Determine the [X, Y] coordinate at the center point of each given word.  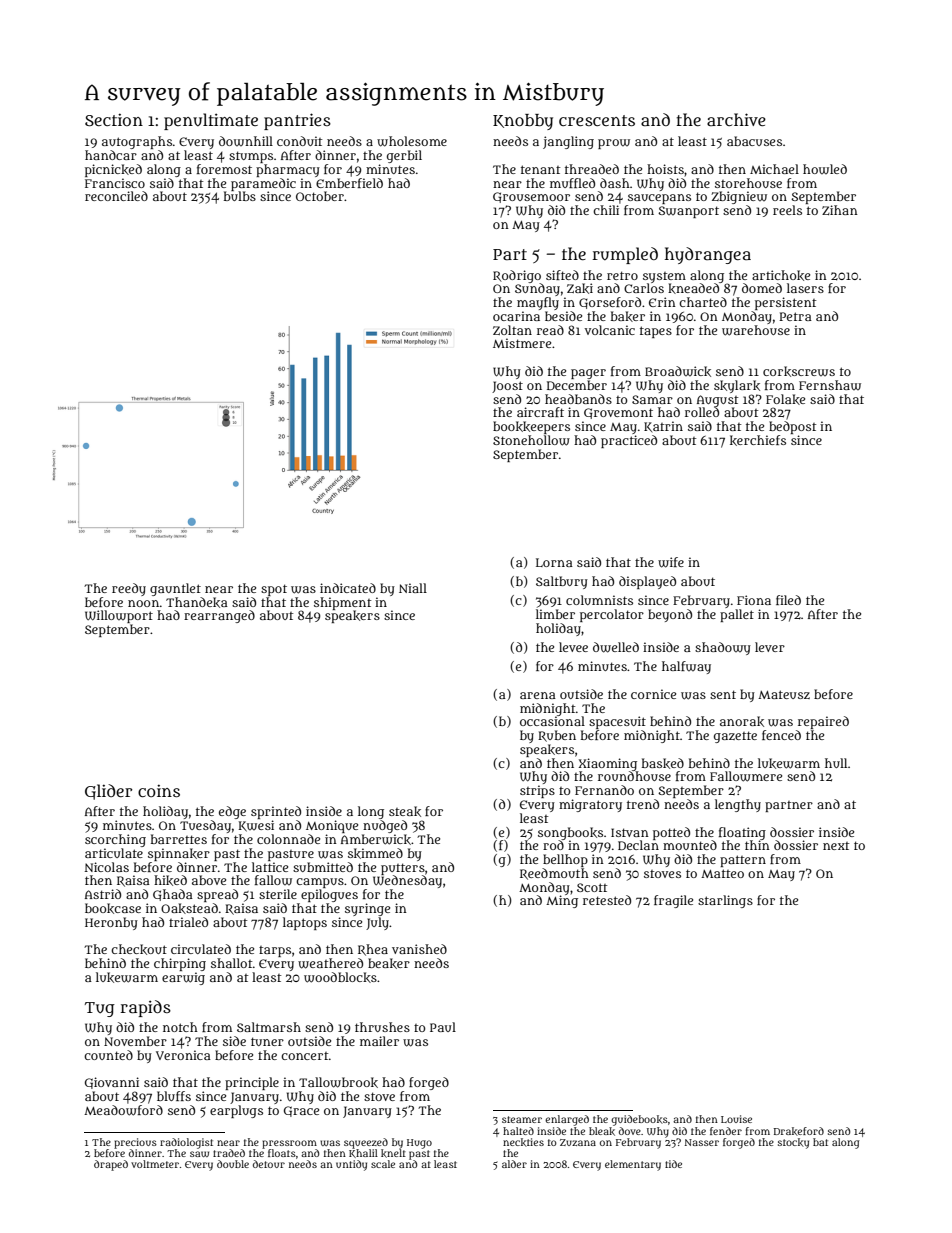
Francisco [115, 183]
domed [762, 288]
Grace [301, 1111]
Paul [443, 1027]
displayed [647, 582]
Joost [507, 387]
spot [274, 590]
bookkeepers [531, 427]
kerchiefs [758, 440]
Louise [736, 1119]
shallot [232, 963]
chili [606, 210]
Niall [413, 588]
